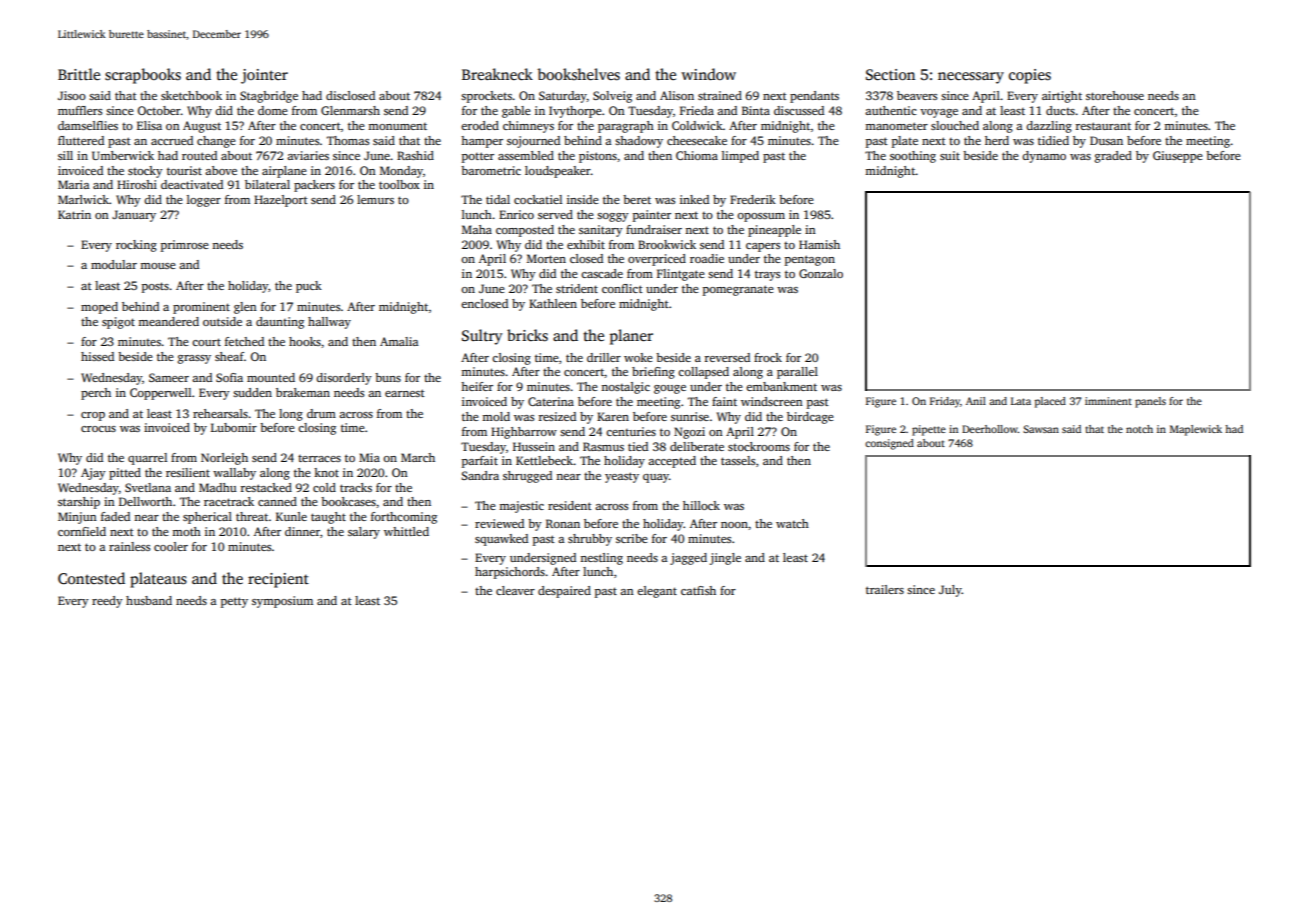  What do you see at coordinates (269, 97) in the page?
I see `Stagbridge` at bounding box center [269, 97].
